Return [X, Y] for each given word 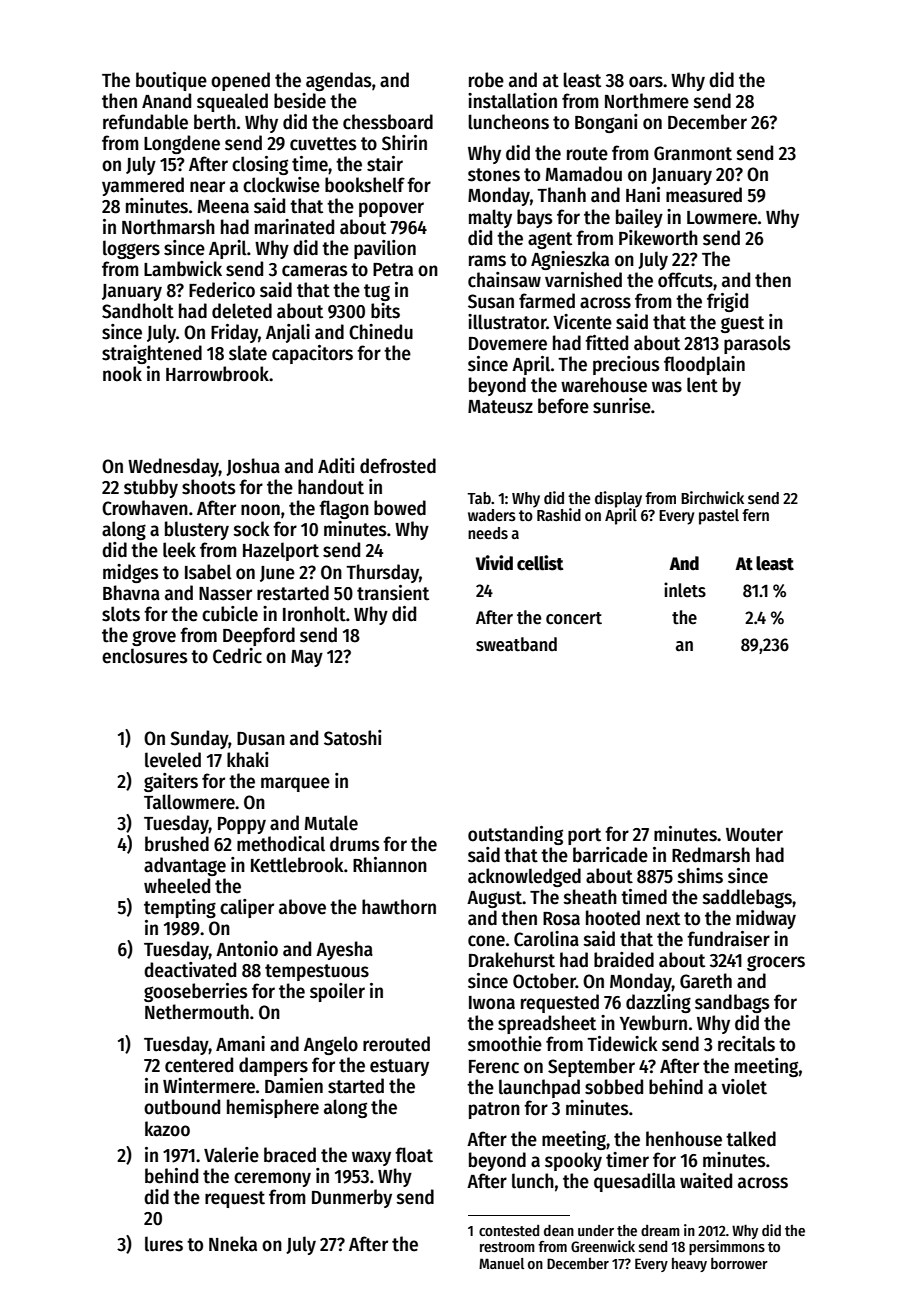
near [207, 187]
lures [164, 1244]
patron [494, 1110]
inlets [685, 590]
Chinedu [381, 332]
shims [700, 876]
